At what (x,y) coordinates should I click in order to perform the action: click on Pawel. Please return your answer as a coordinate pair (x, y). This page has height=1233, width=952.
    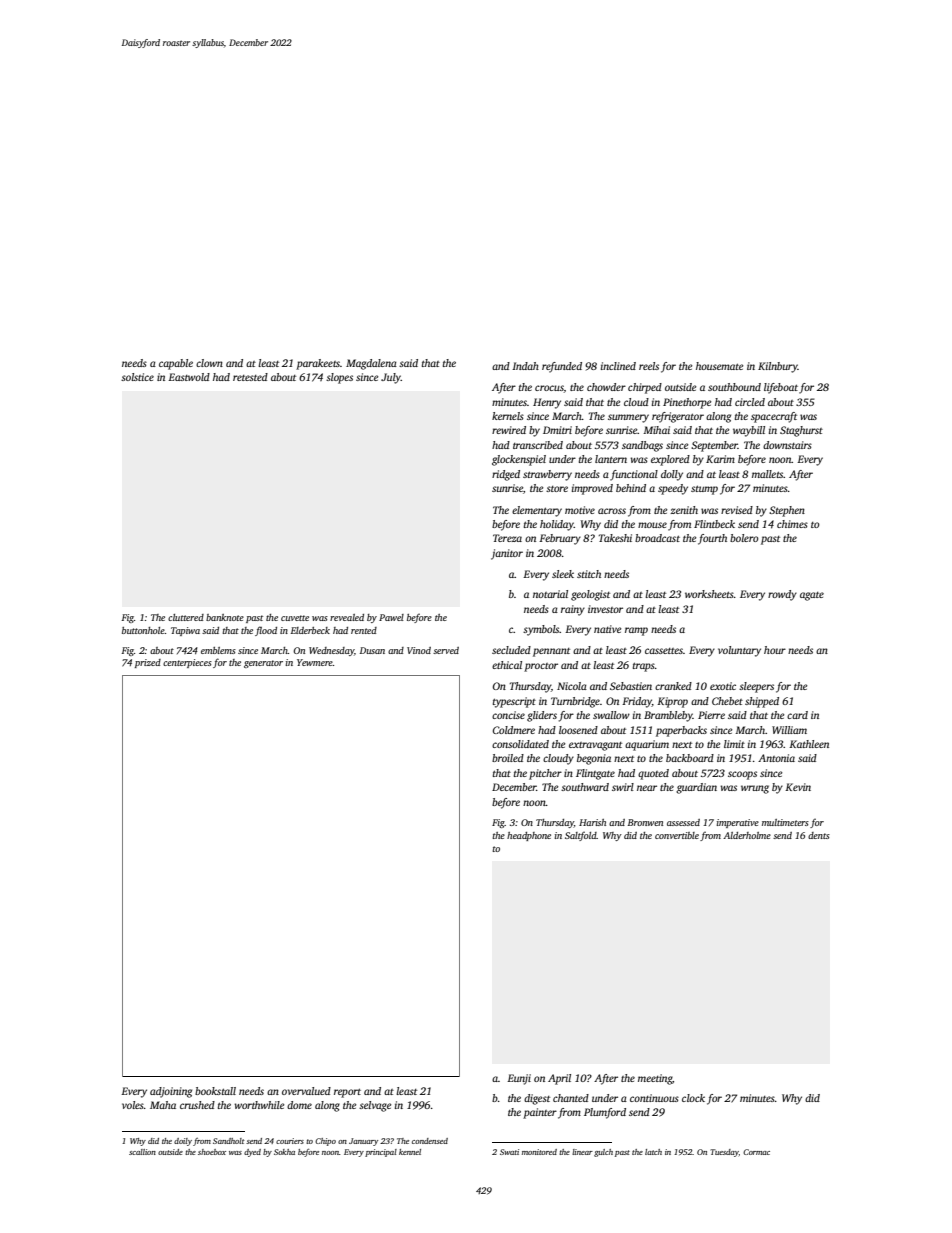
    Looking at the image, I should click on (391, 617).
